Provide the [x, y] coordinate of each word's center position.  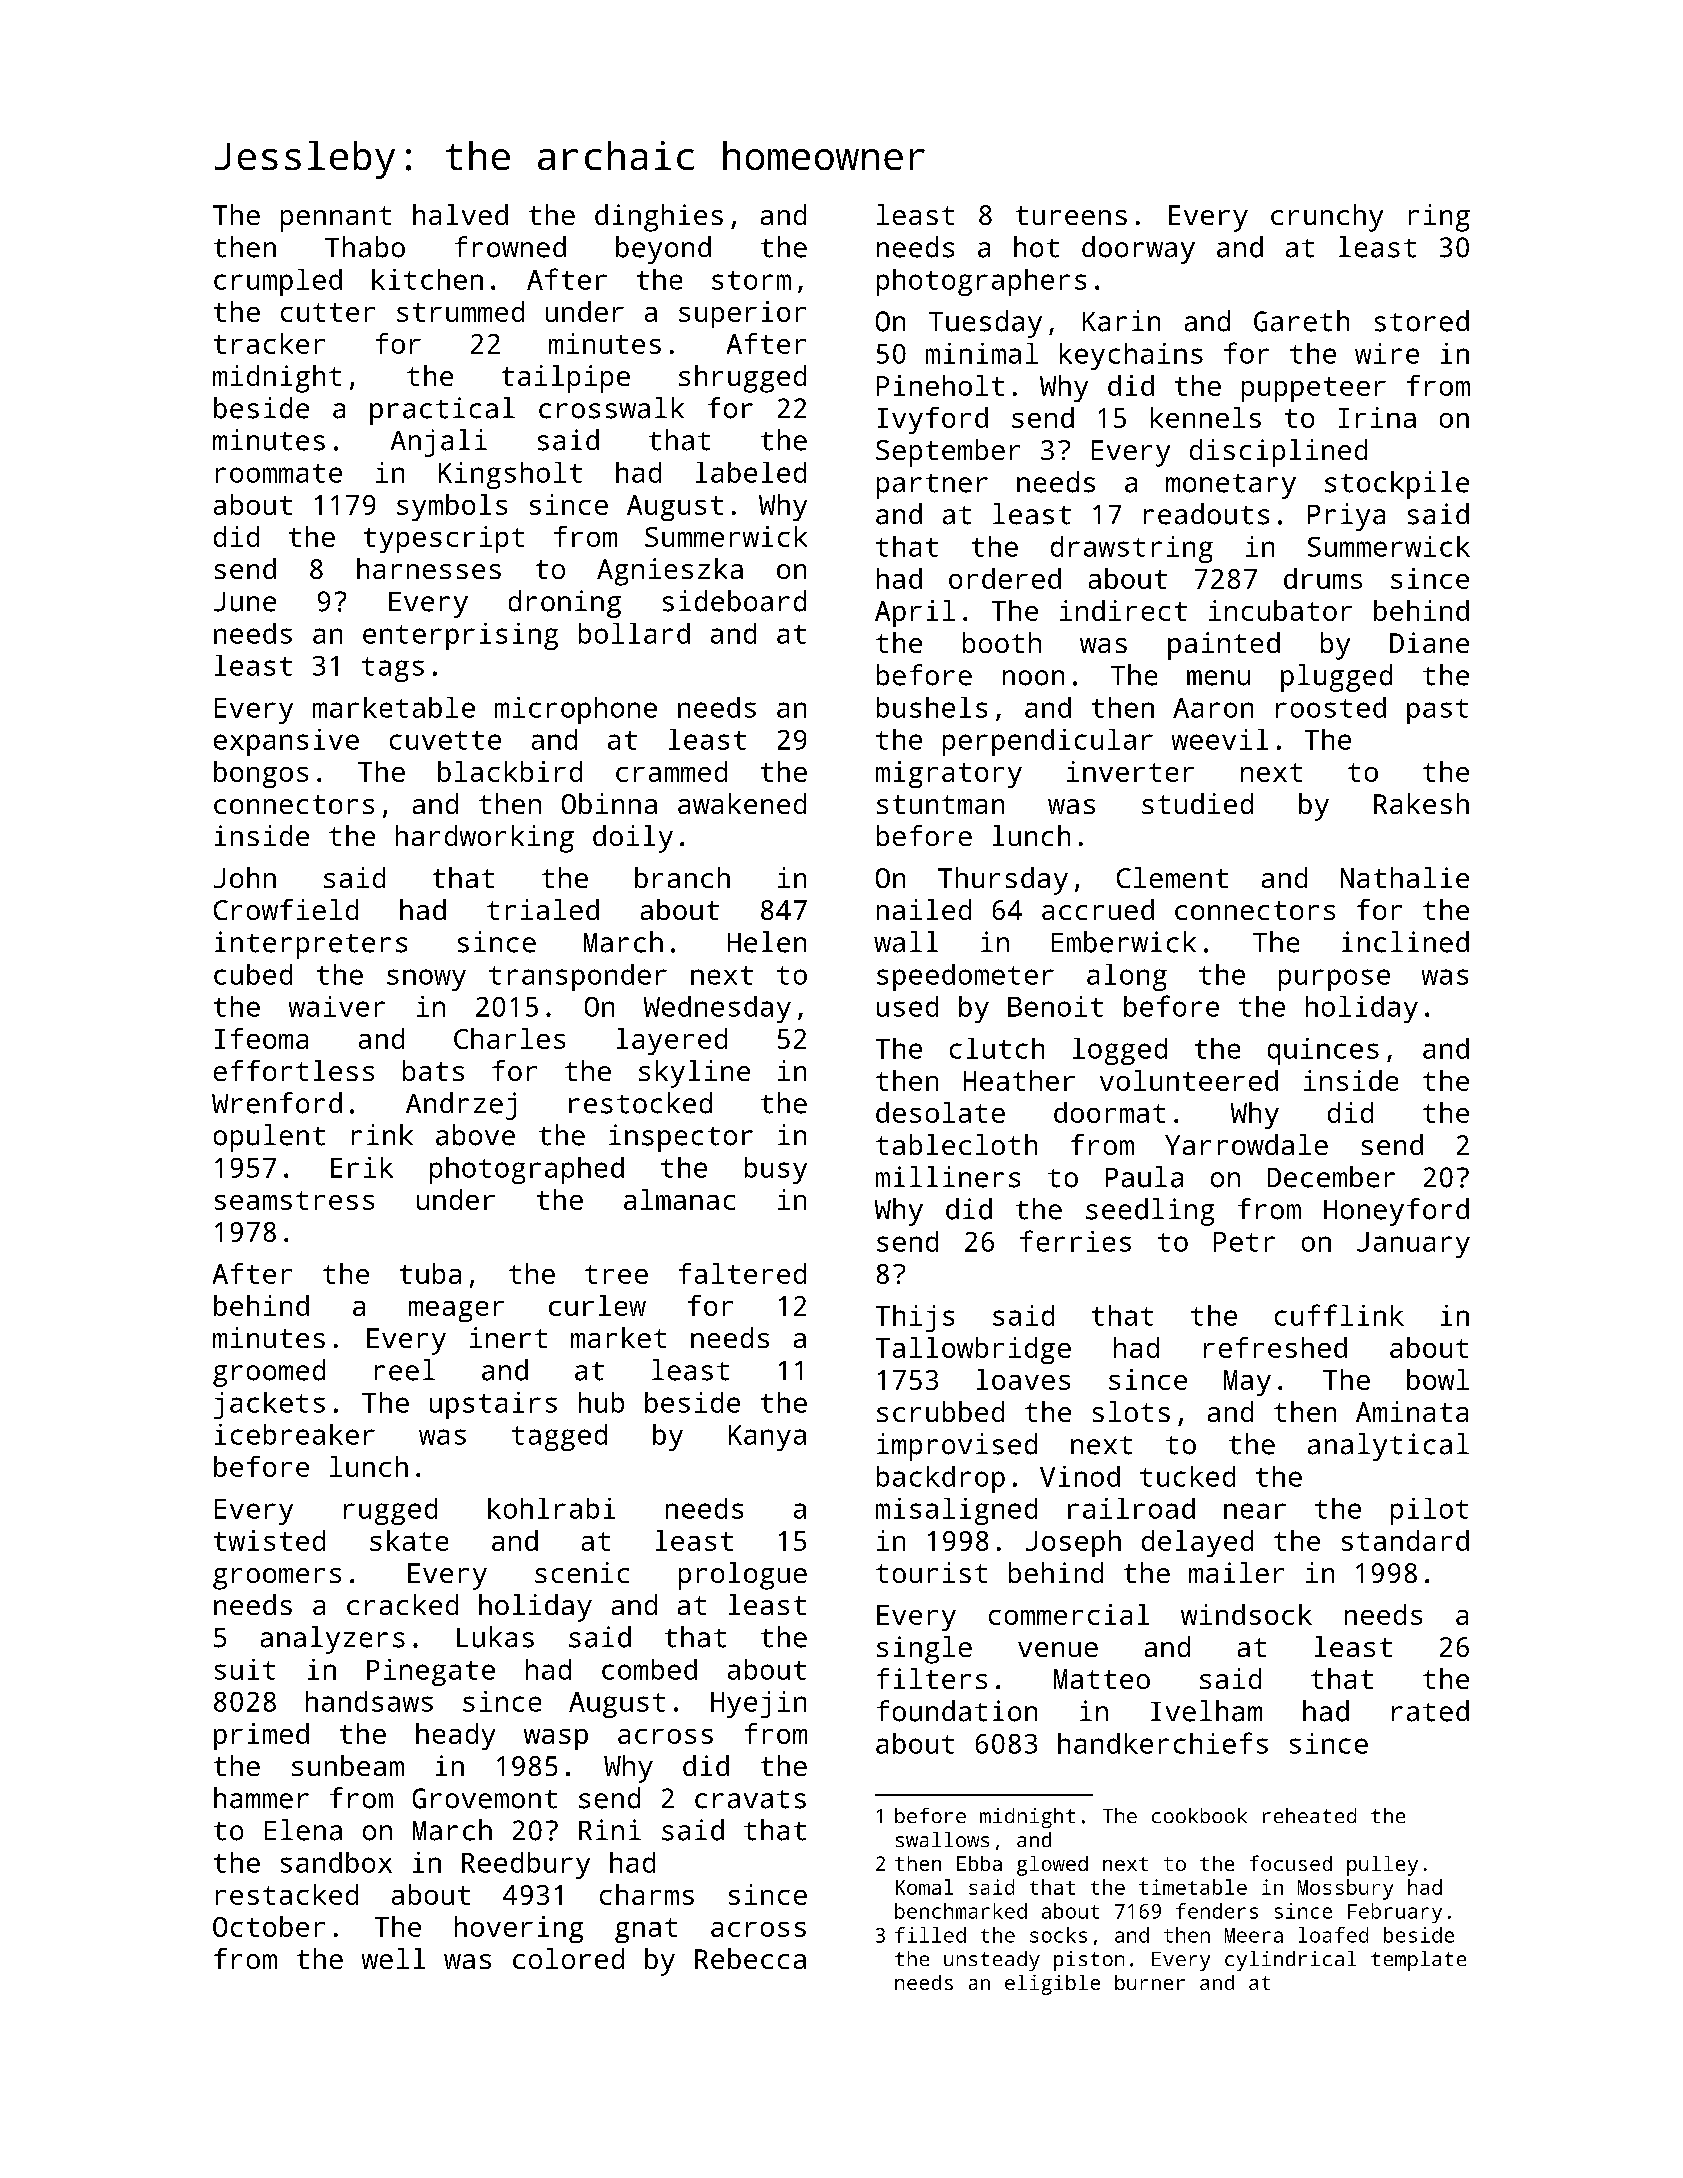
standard [1405, 1540]
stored [1422, 321]
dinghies [659, 218]
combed [649, 1669]
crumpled [278, 282]
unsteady [992, 1961]
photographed [527, 1170]
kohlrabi [551, 1508]
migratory [949, 774]
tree [616, 1274]
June [245, 602]
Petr [1244, 1242]
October [269, 1926]
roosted [1331, 707]
